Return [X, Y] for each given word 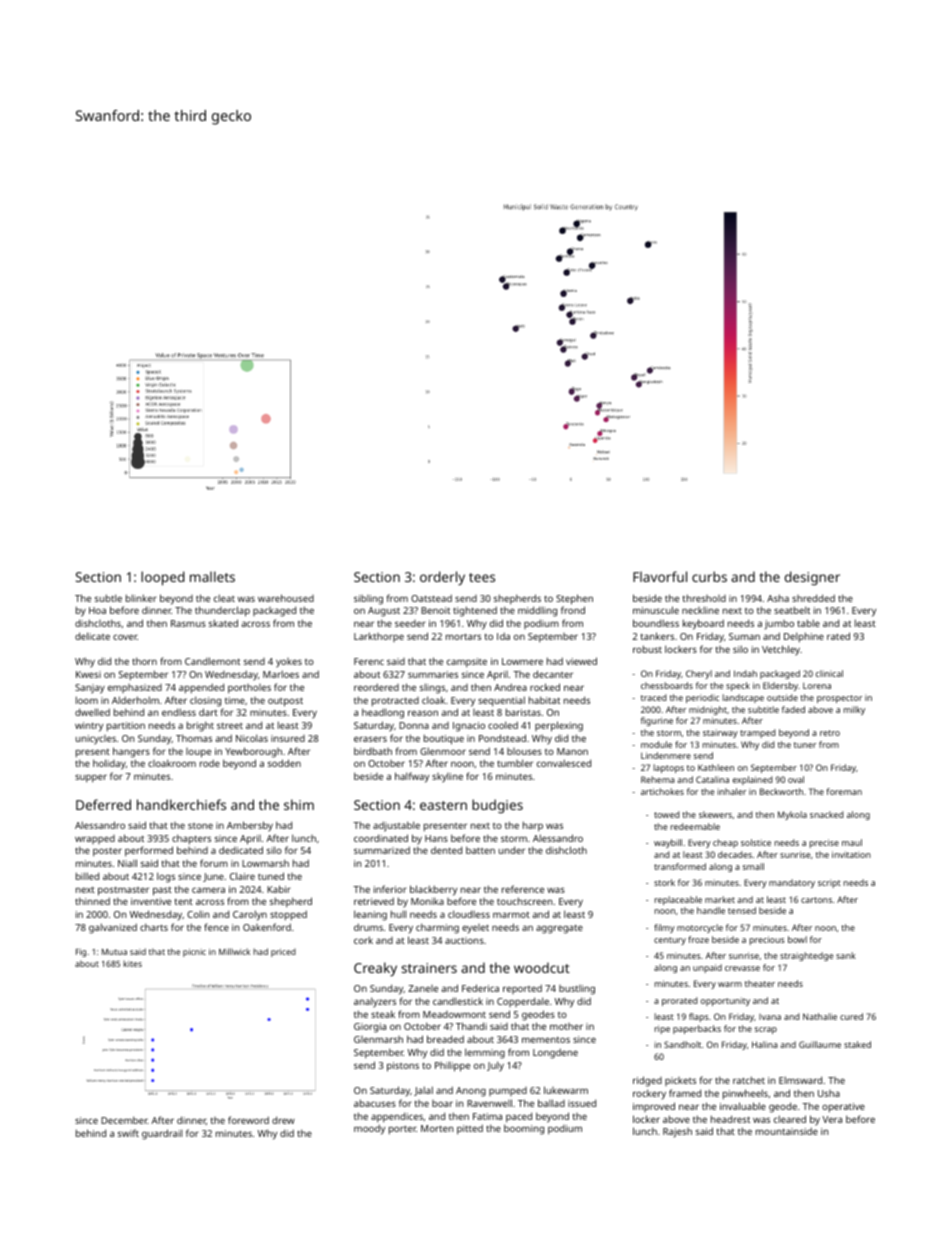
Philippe [452, 1066]
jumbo [779, 625]
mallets [212, 576]
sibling [368, 600]
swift [128, 1133]
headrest [730, 1119]
